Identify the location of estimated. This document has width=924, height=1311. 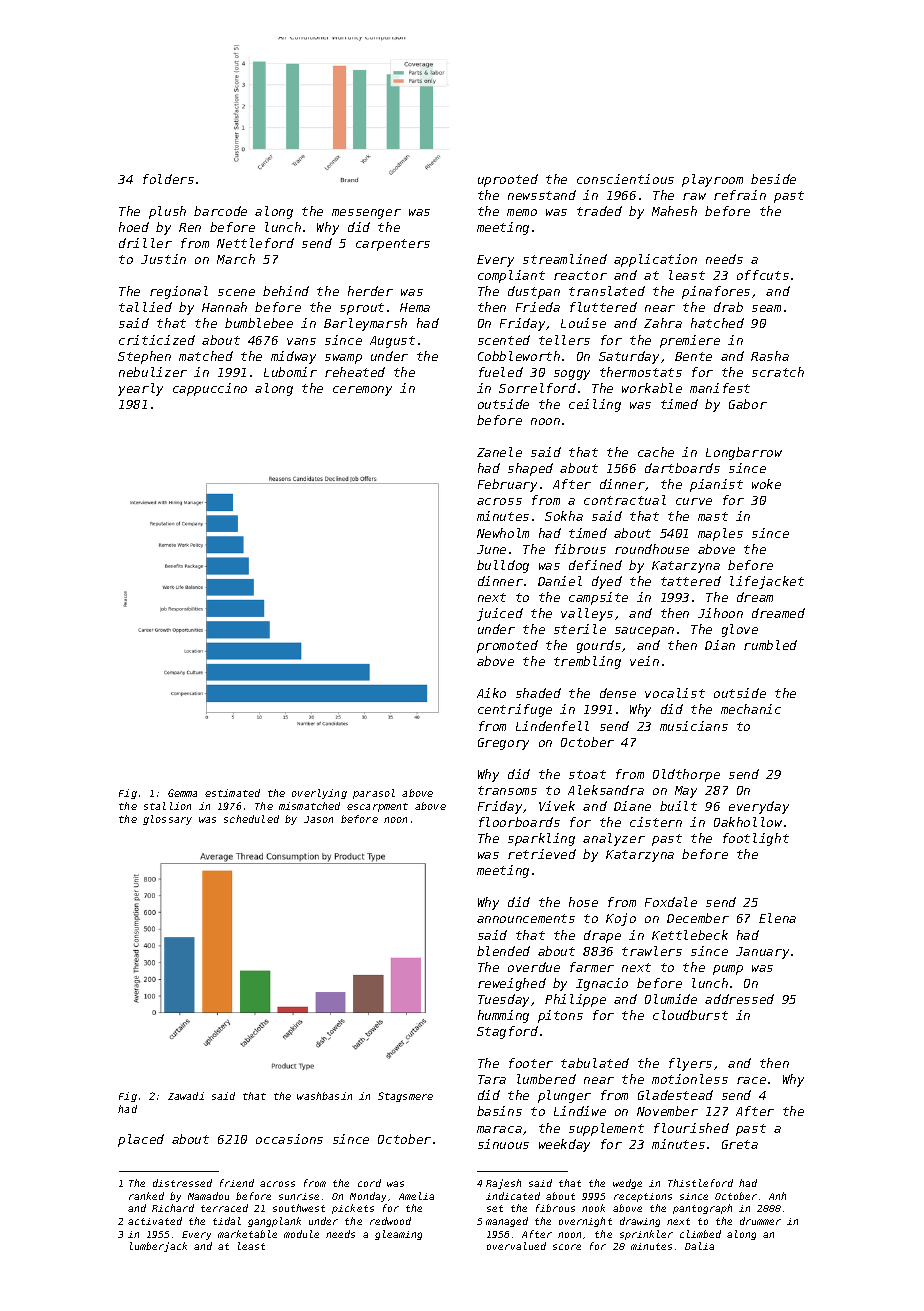
(232, 793).
